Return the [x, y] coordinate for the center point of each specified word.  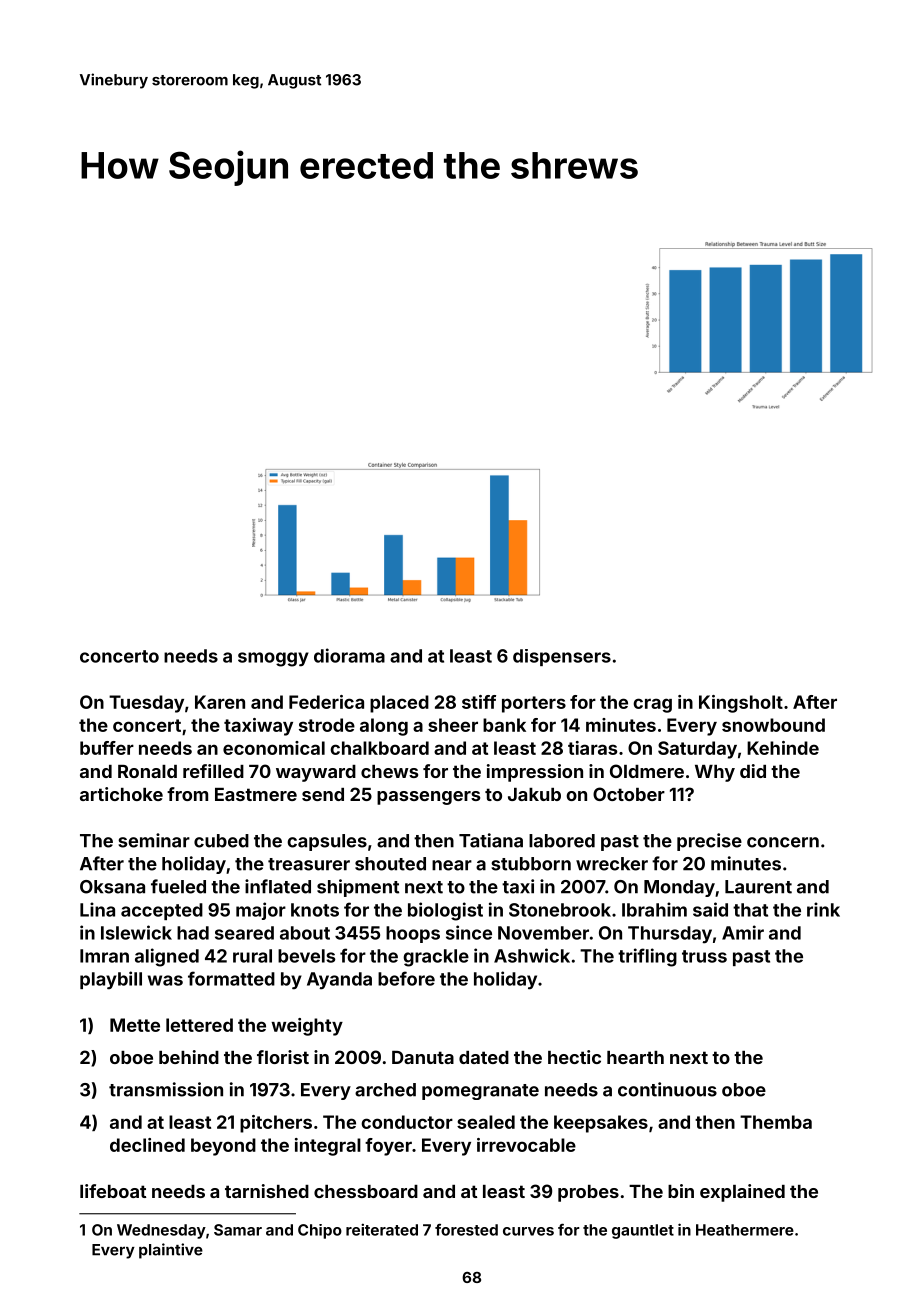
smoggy [273, 659]
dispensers [562, 657]
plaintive [171, 1251]
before [406, 978]
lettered [199, 1025]
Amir [743, 932]
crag [652, 705]
